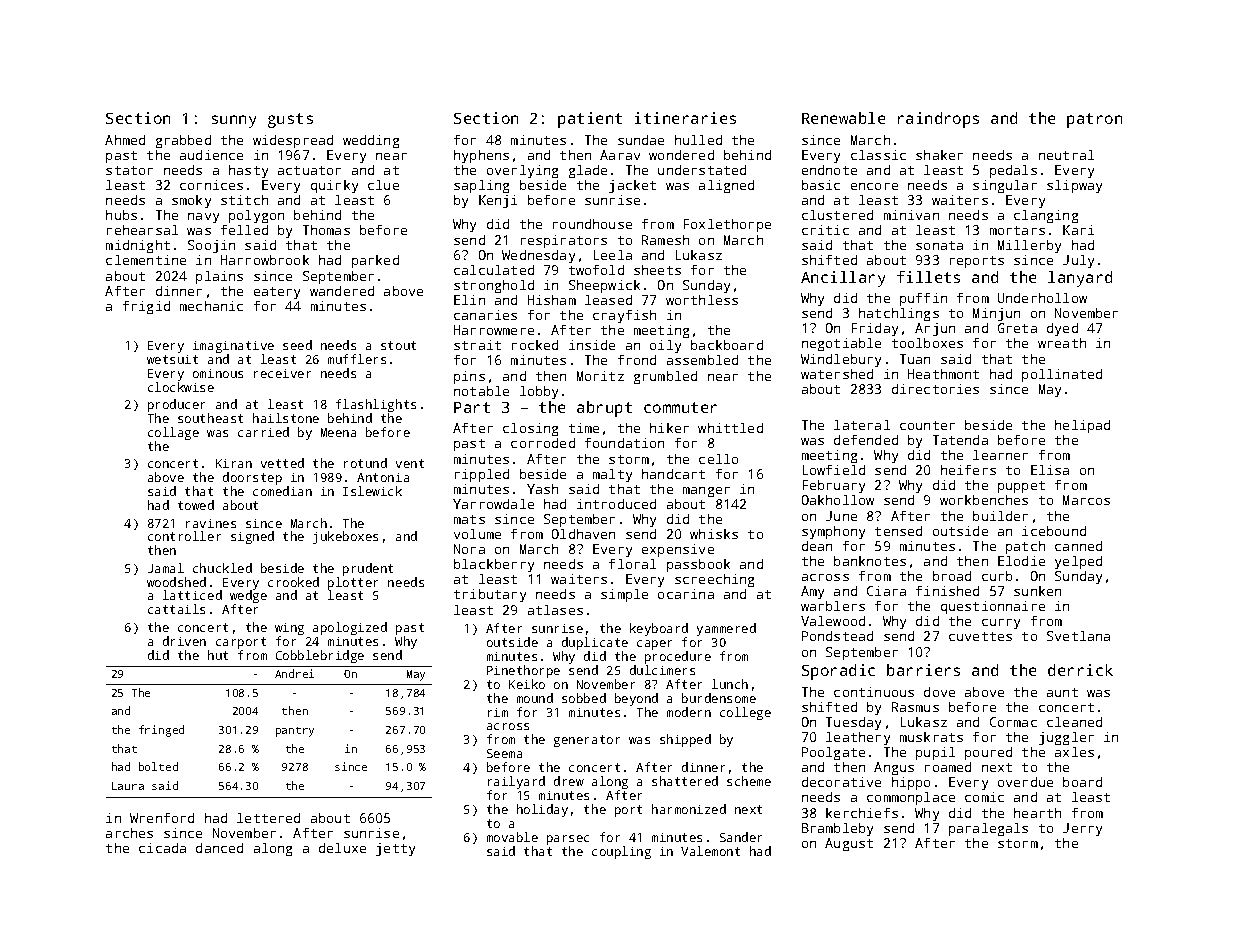 The width and height of the page is (1233, 952). What do you see at coordinates (234, 463) in the page?
I see `Kiran` at bounding box center [234, 463].
